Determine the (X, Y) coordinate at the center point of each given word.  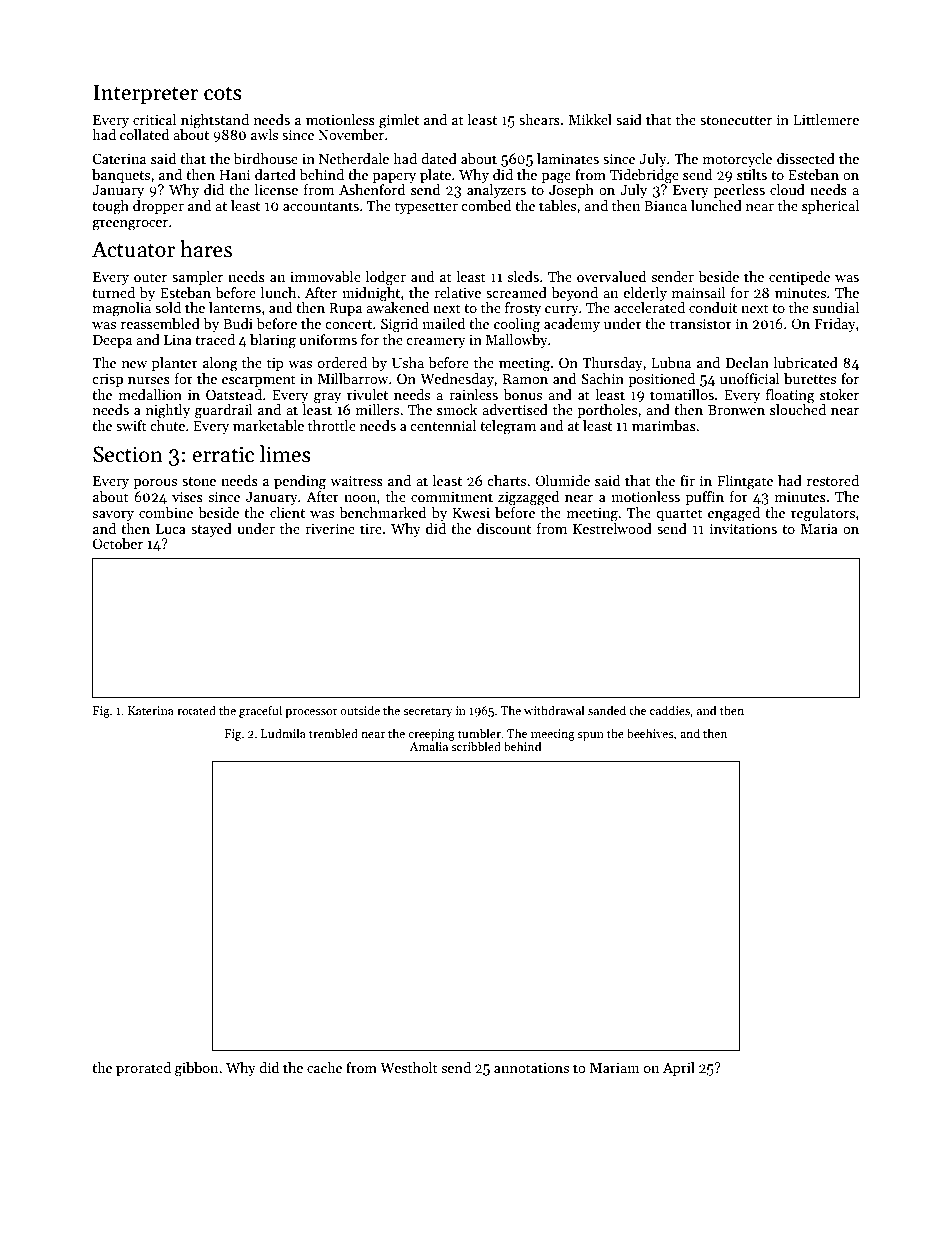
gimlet (399, 121)
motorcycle (737, 160)
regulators (823, 514)
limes (285, 454)
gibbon (196, 1069)
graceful (260, 711)
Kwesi (471, 513)
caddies (670, 710)
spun (590, 736)
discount (504, 528)
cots (223, 93)
